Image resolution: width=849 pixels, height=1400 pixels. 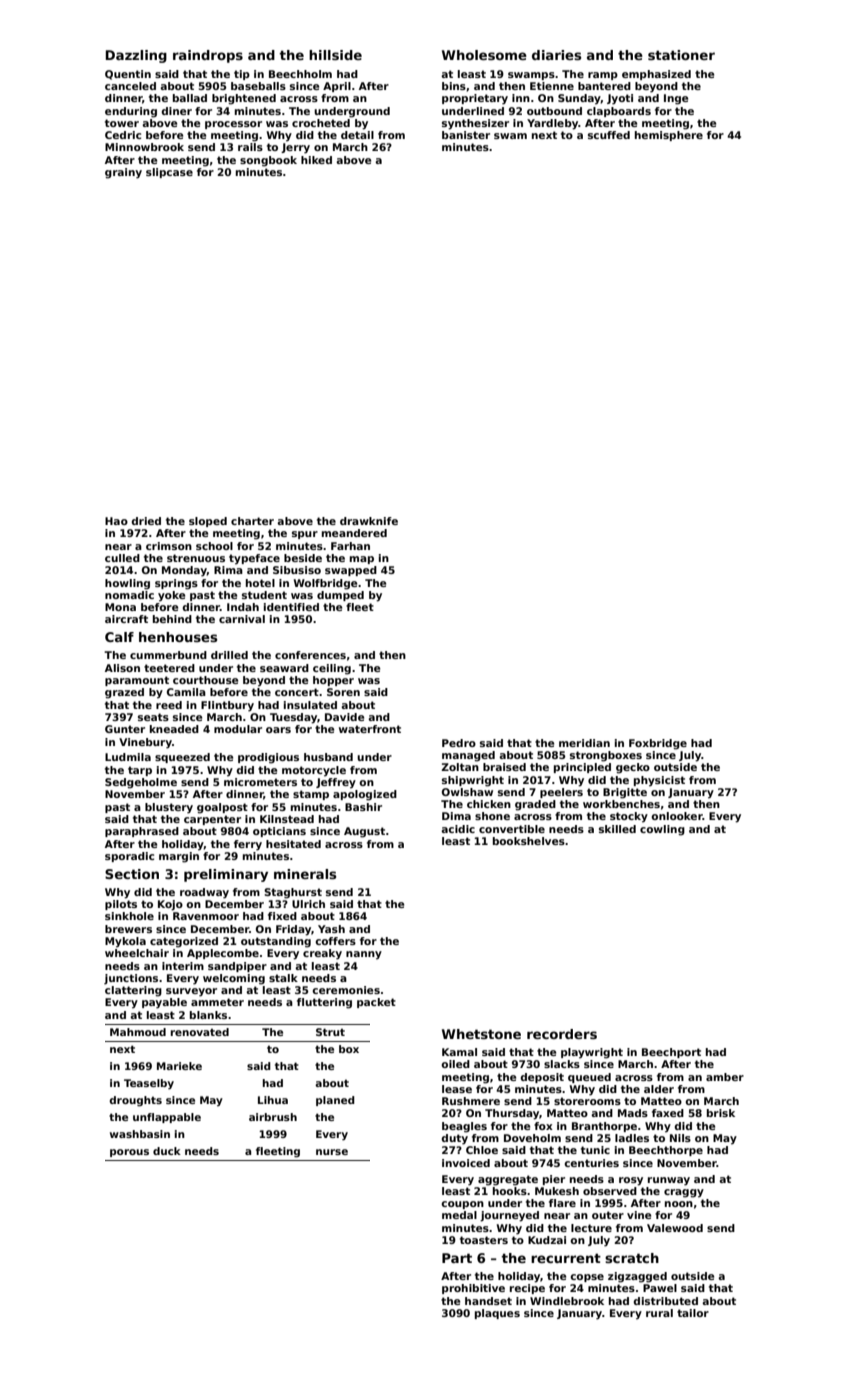 What do you see at coordinates (459, 743) in the document?
I see `Pedro` at bounding box center [459, 743].
